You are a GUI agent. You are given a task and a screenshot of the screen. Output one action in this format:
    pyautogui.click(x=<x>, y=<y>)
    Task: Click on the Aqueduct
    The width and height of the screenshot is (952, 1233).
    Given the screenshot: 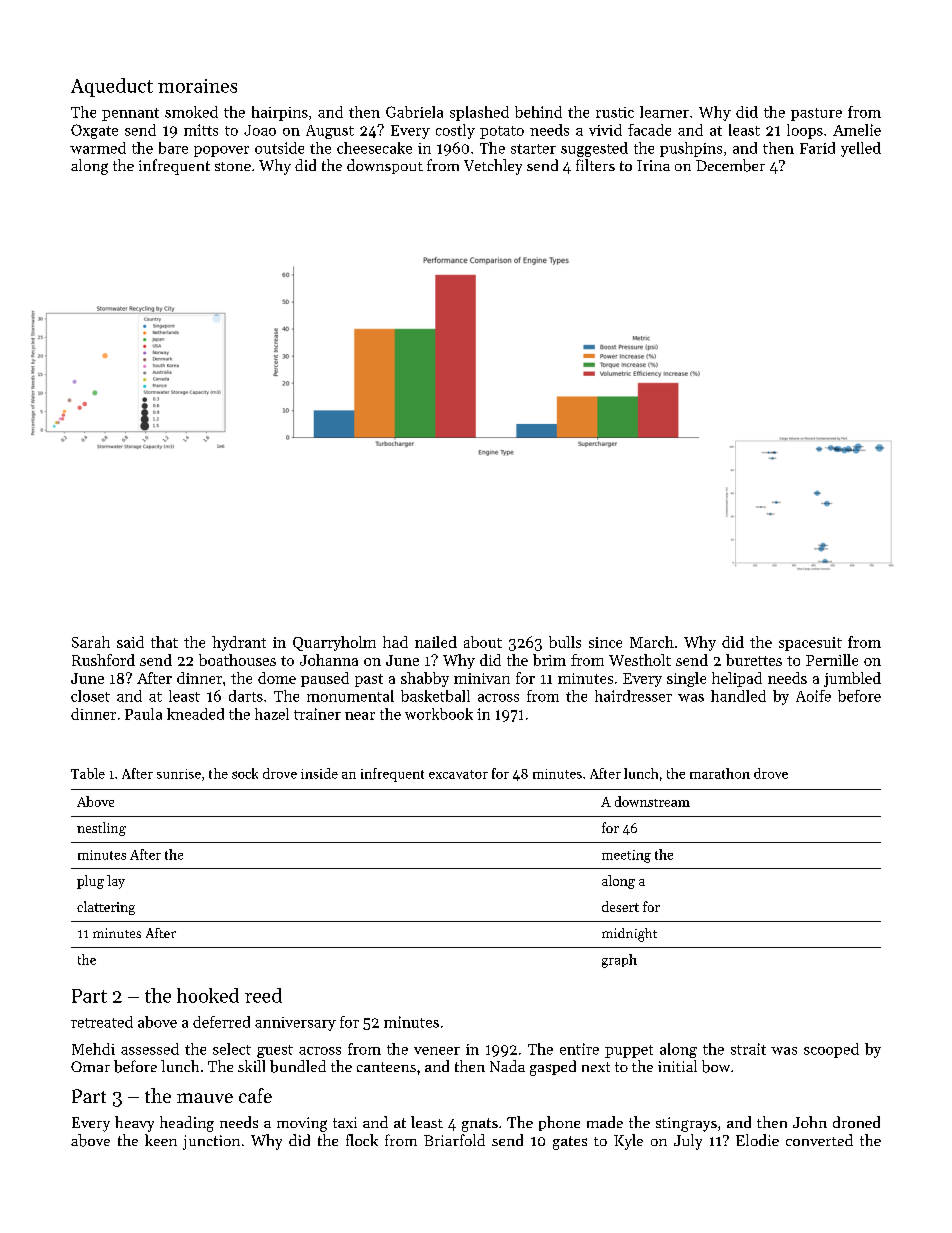 What is the action you would take?
    pyautogui.click(x=112, y=87)
